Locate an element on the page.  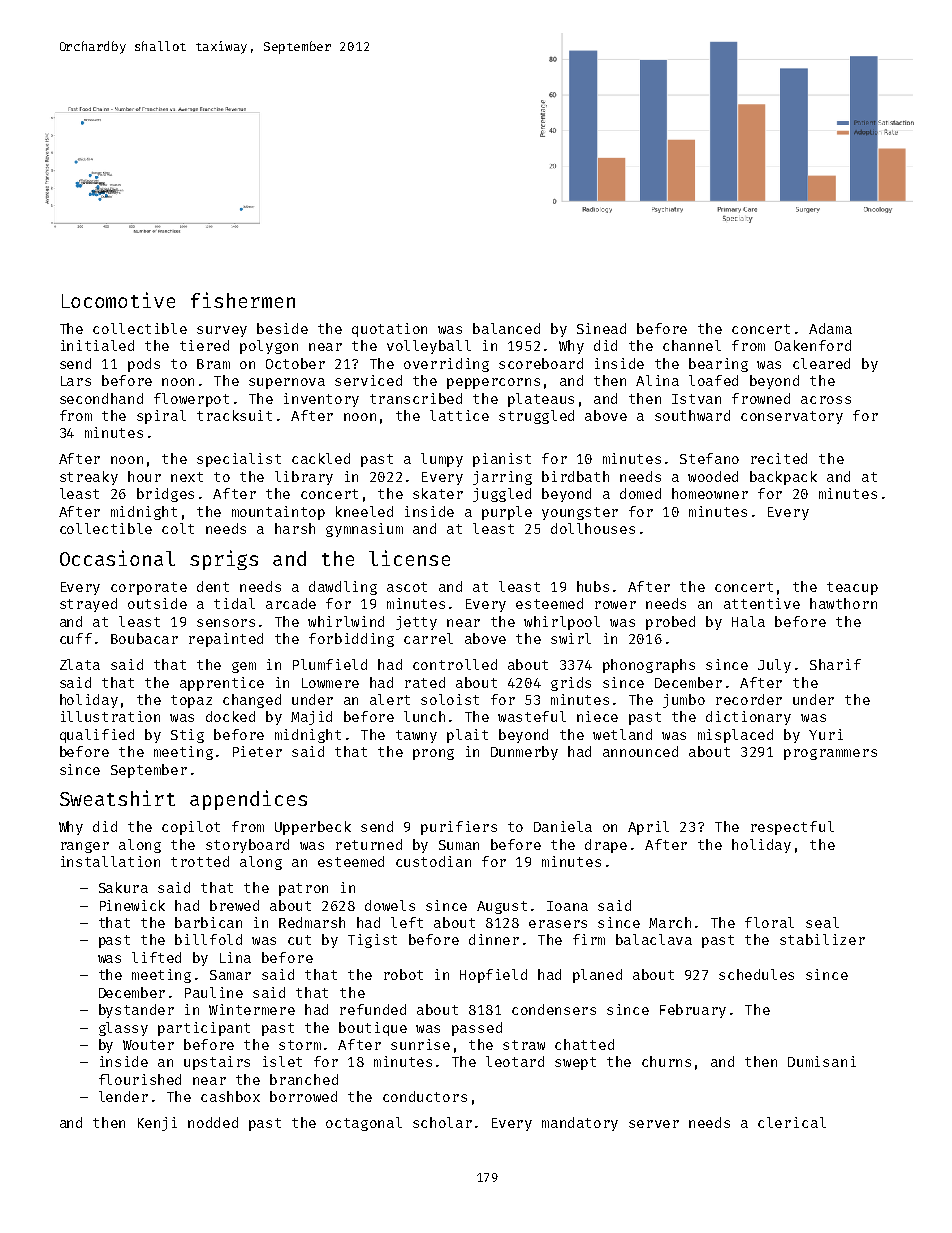
Stig is located at coordinates (187, 736).
